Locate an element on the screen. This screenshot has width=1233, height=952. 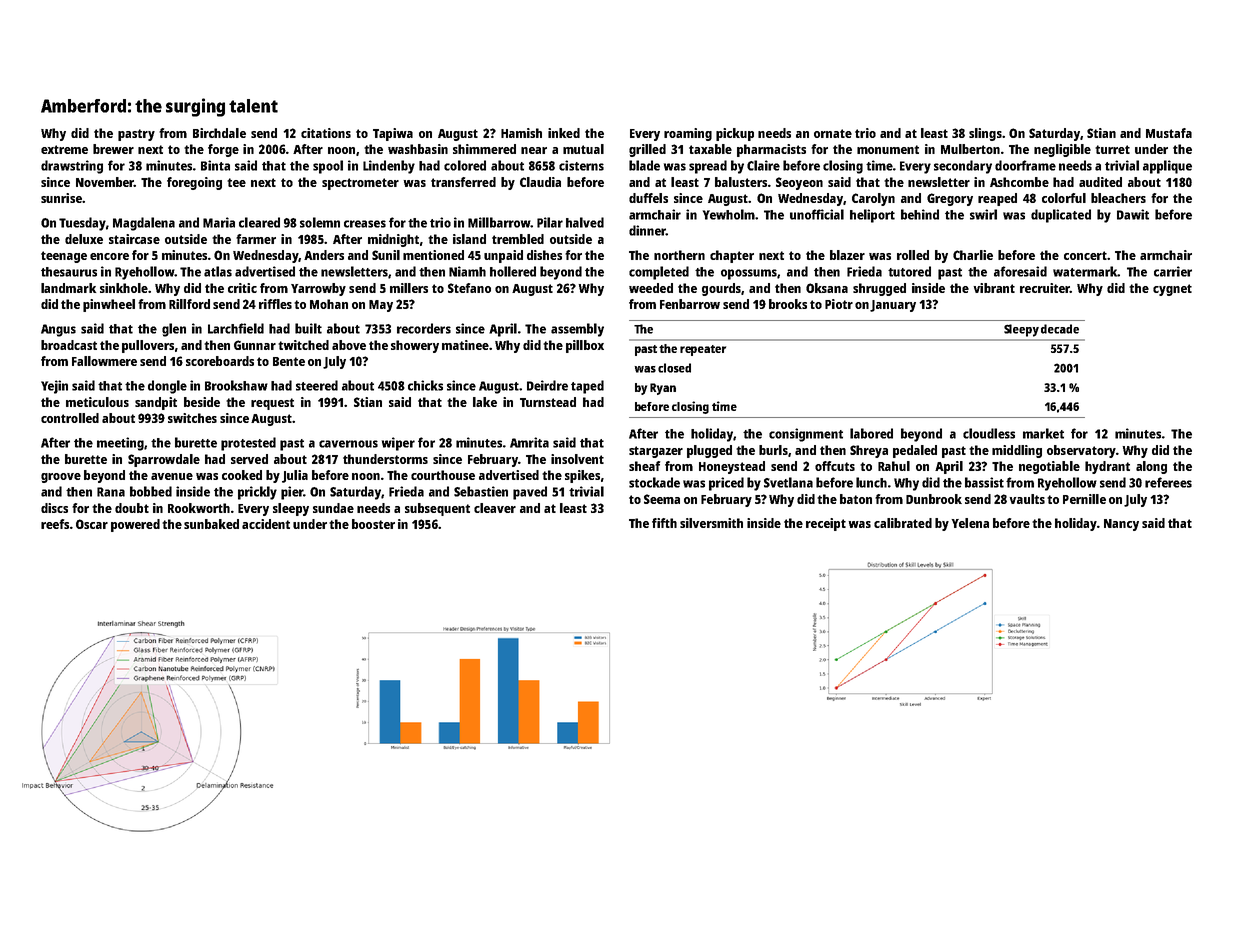
ornate is located at coordinates (833, 133).
